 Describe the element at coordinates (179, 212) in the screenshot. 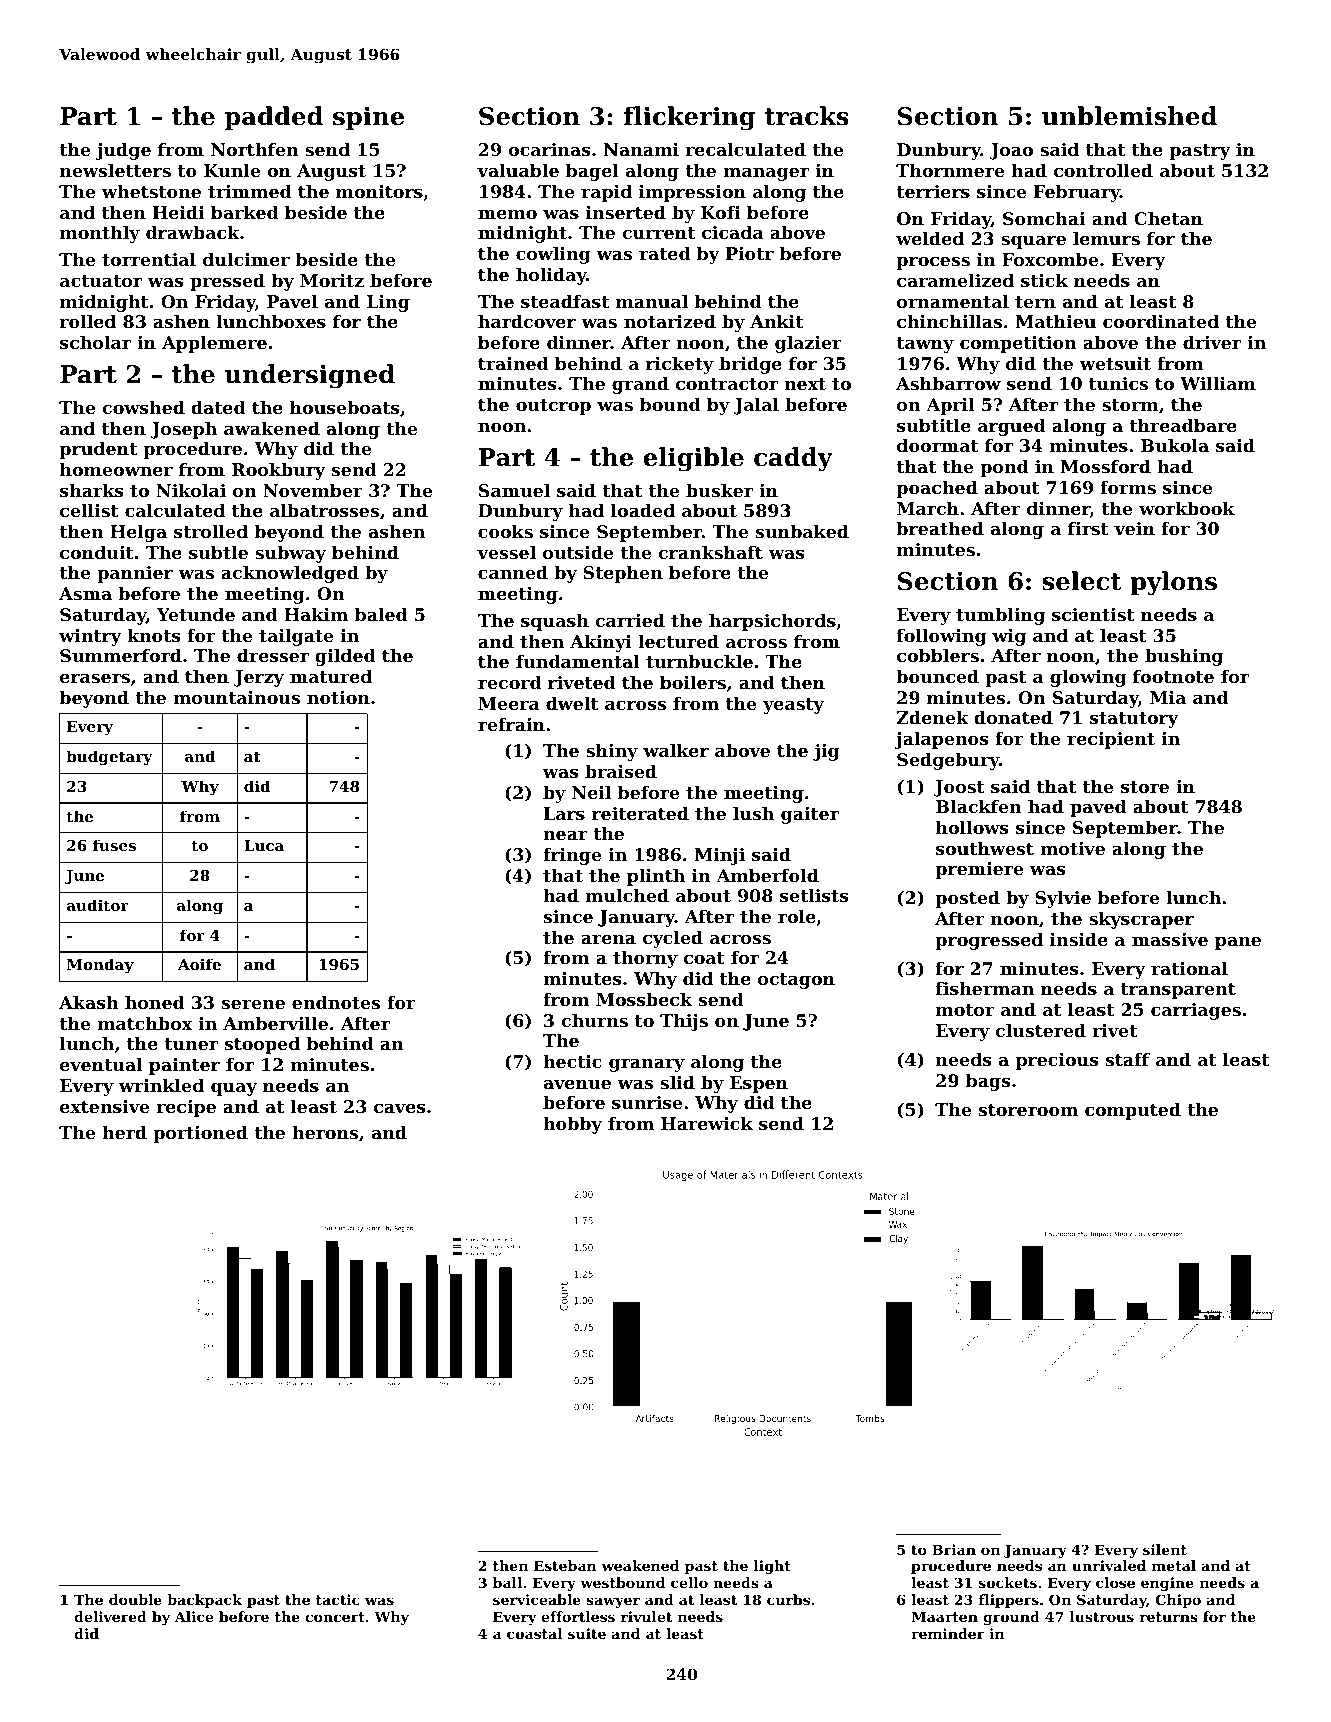

I see `Heidi` at that location.
